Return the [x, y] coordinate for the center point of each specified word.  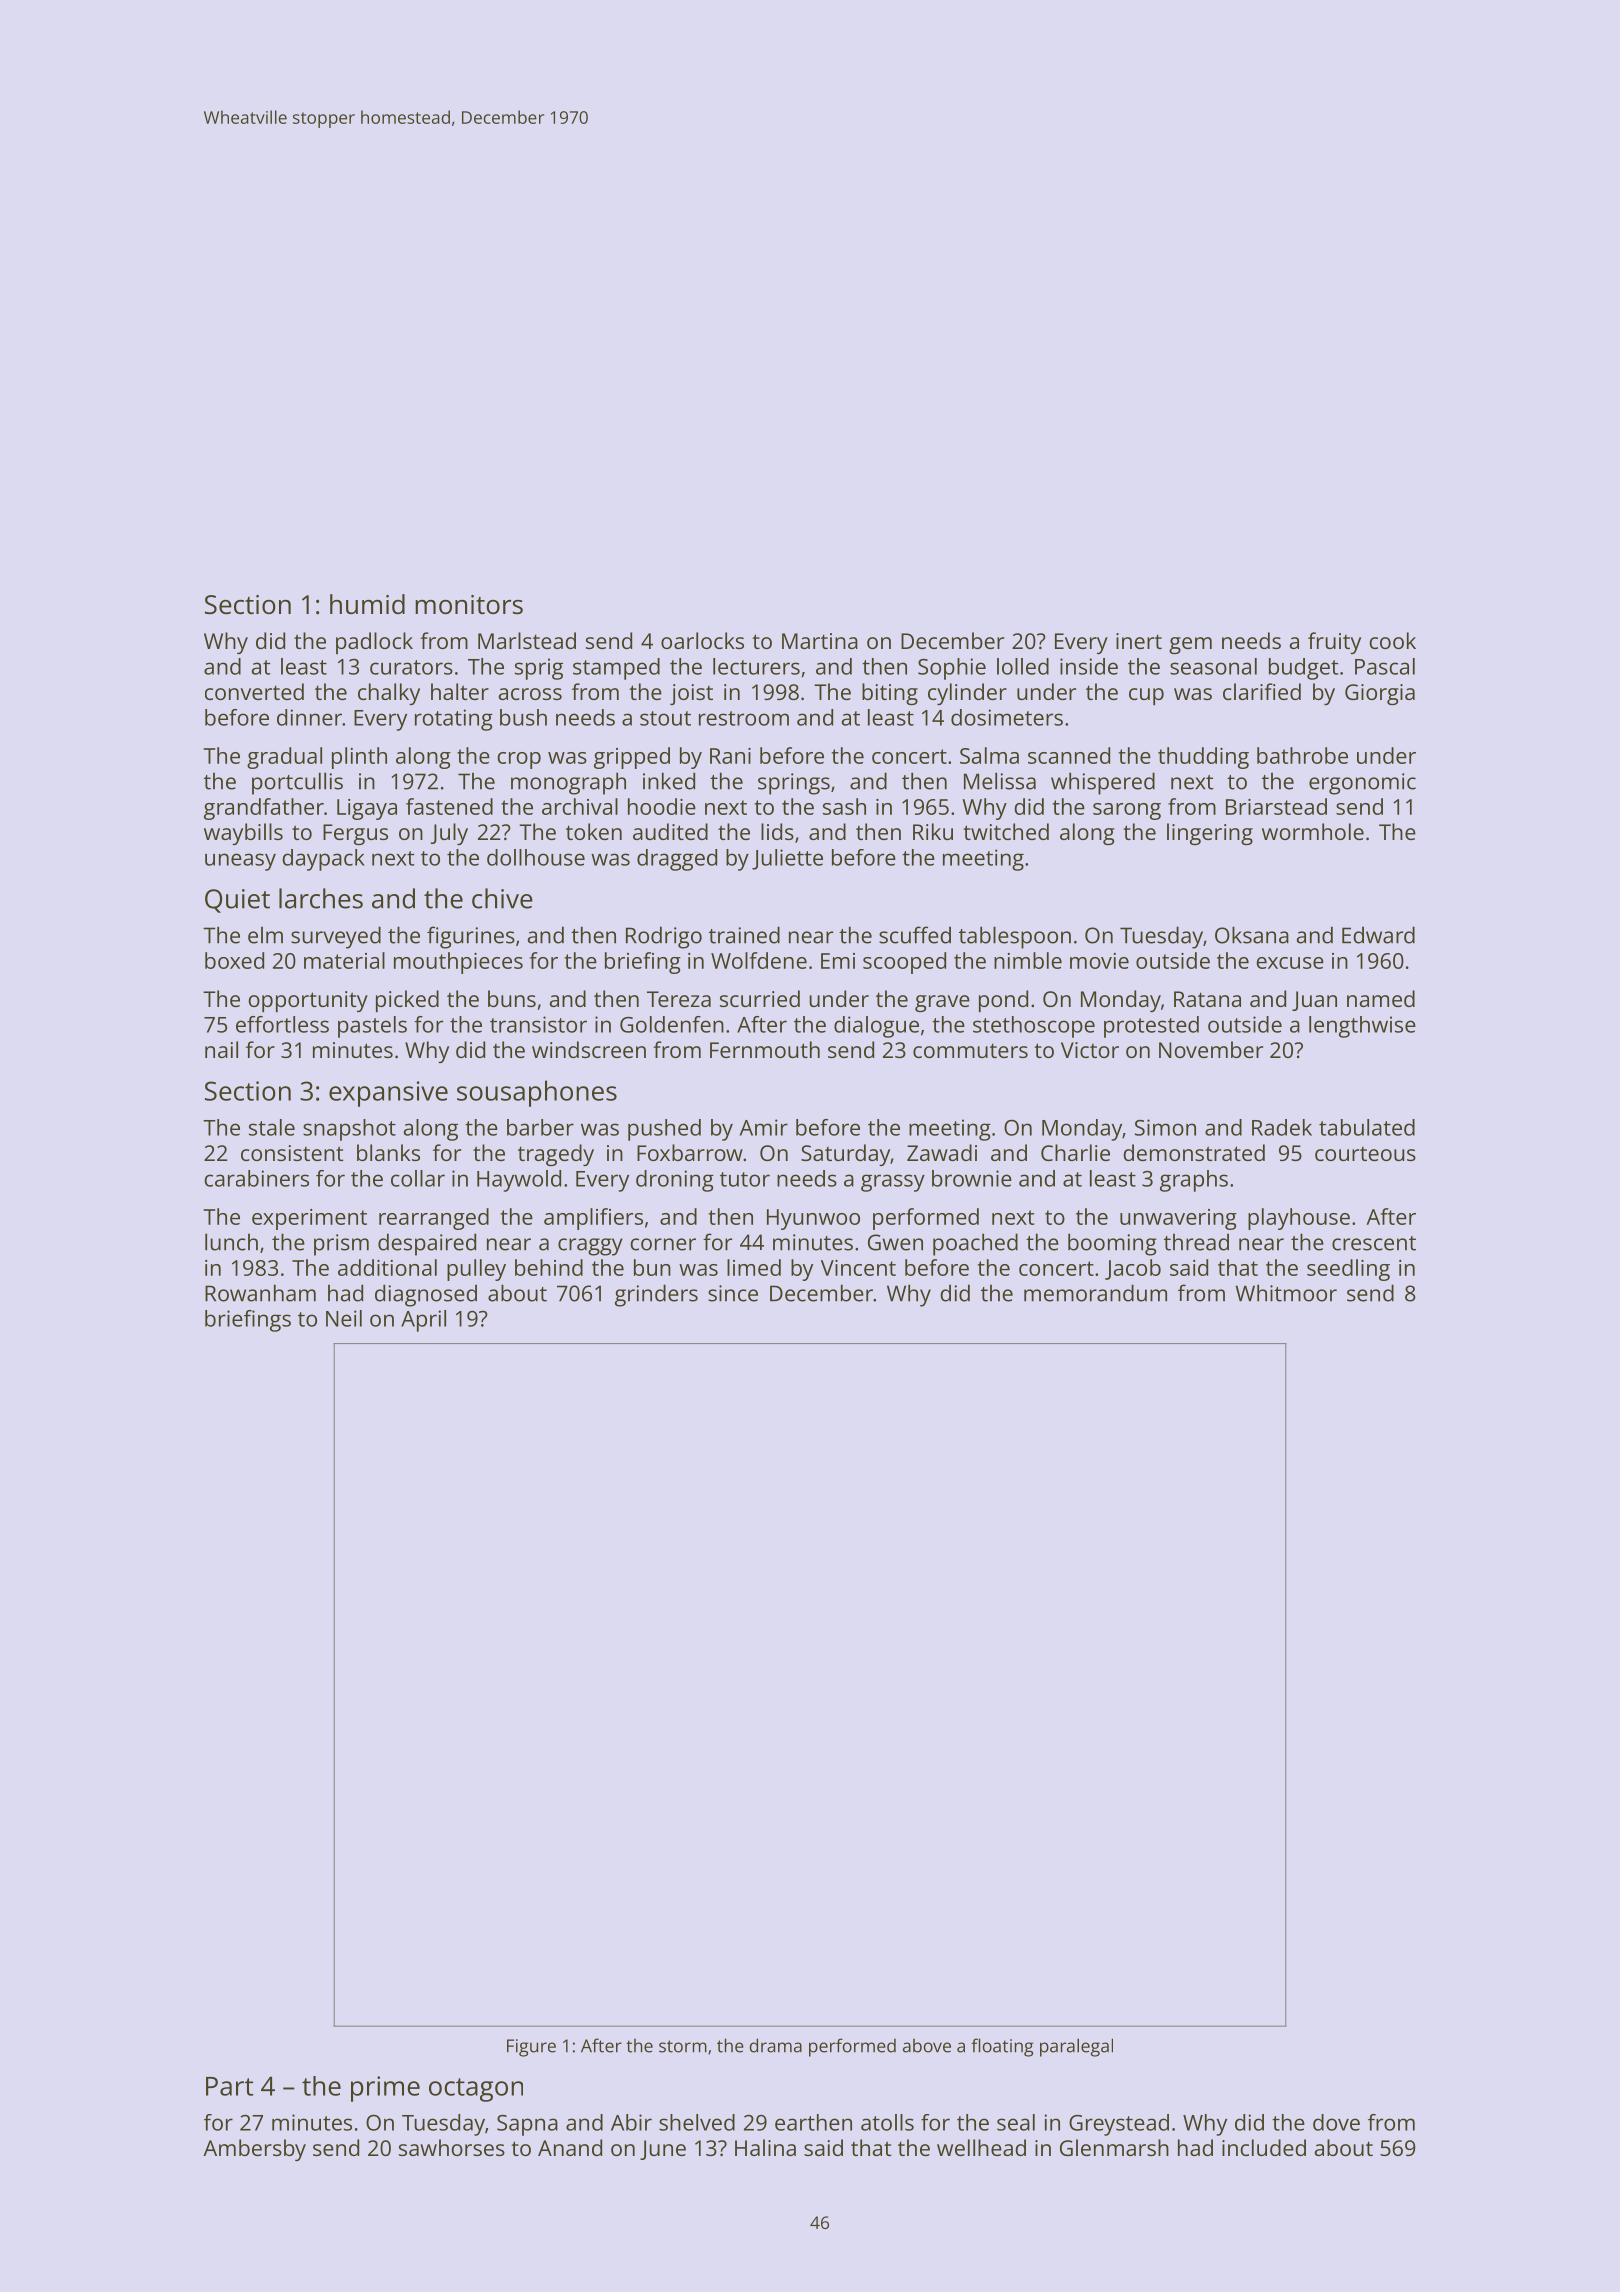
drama [776, 2045]
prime [385, 2089]
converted [254, 691]
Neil [344, 1318]
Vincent [858, 1268]
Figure [531, 2048]
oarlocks [702, 640]
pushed [664, 1130]
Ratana [1207, 999]
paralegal [1076, 2047]
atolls [887, 2122]
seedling [1348, 1270]
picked [407, 1001]
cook [1393, 640]
